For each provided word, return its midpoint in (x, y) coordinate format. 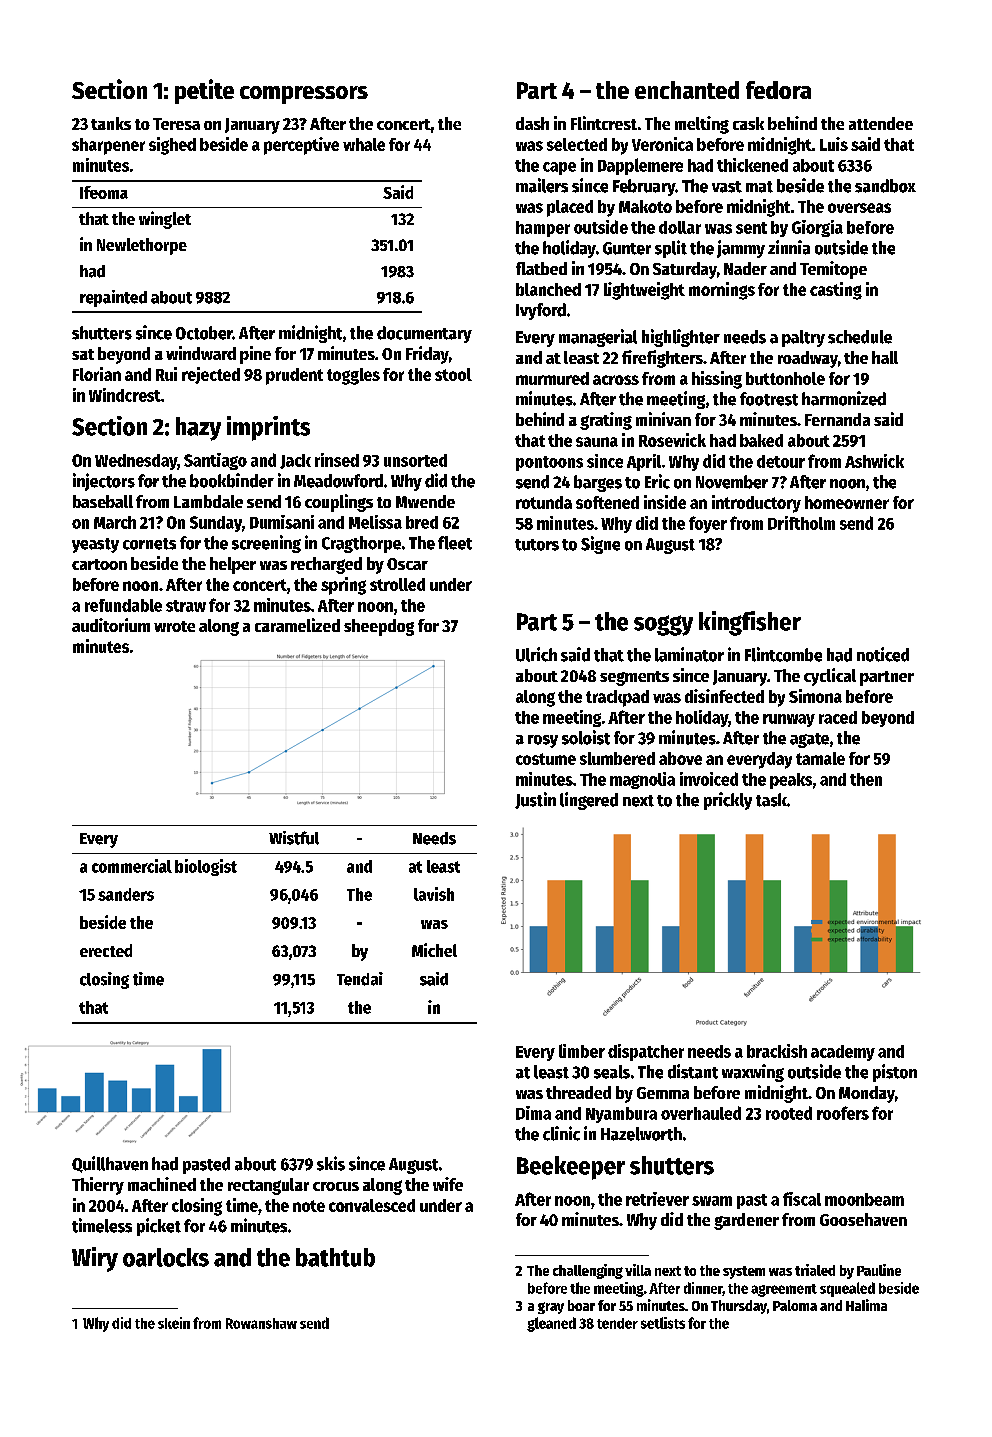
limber (582, 1051)
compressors (304, 95)
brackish (777, 1051)
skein (174, 1323)
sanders (126, 894)
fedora (778, 90)
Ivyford (541, 311)
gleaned (551, 1324)
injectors (104, 482)
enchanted (687, 90)
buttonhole (785, 378)
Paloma (795, 1305)
